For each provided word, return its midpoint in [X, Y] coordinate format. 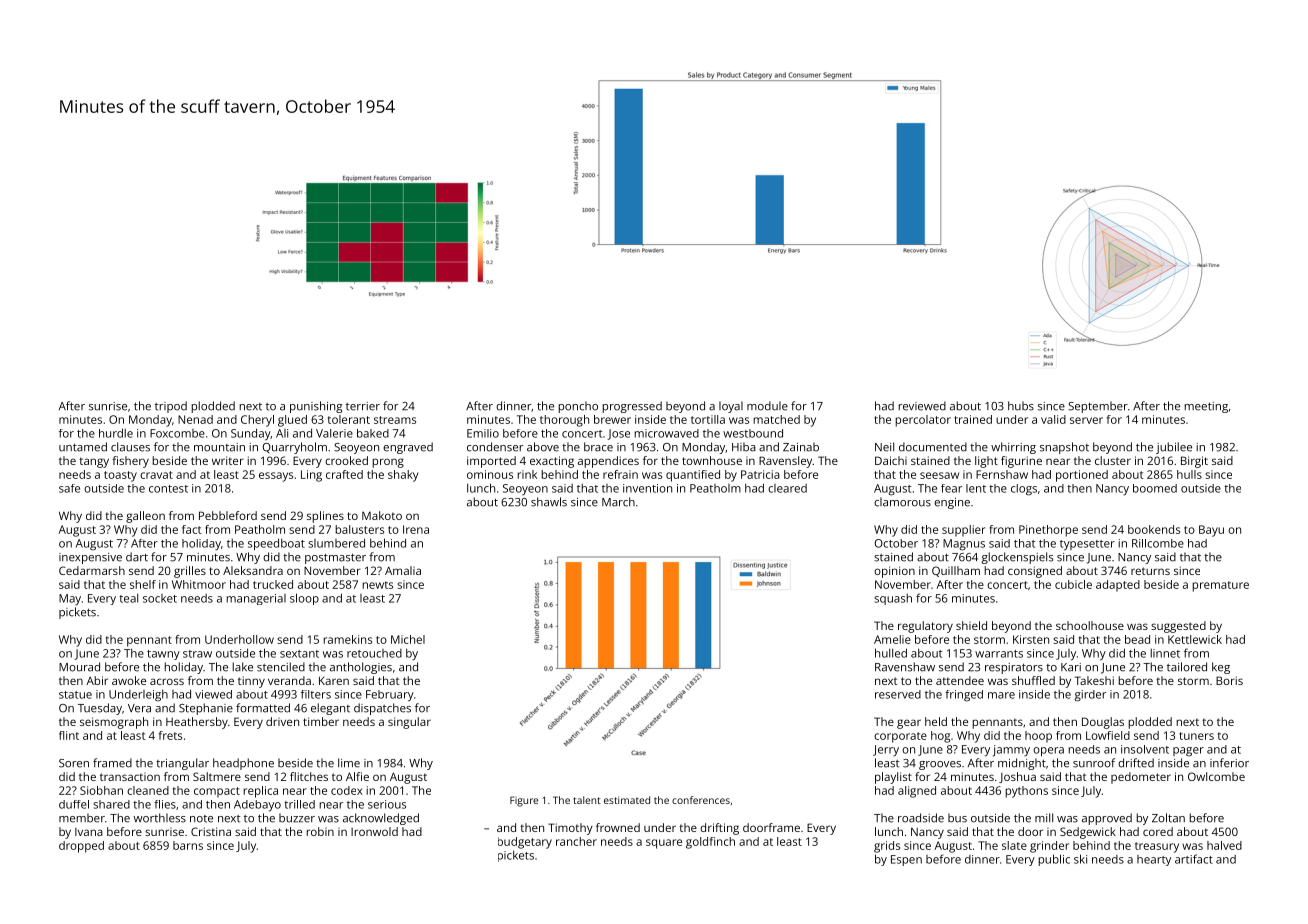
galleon [145, 517]
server [1086, 420]
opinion [894, 572]
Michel [408, 639]
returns [1150, 571]
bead [1137, 639]
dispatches [382, 709]
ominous [490, 474]
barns [188, 845]
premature [1220, 586]
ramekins [347, 639]
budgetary [525, 843]
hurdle [116, 433]
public [1054, 860]
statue [75, 695]
